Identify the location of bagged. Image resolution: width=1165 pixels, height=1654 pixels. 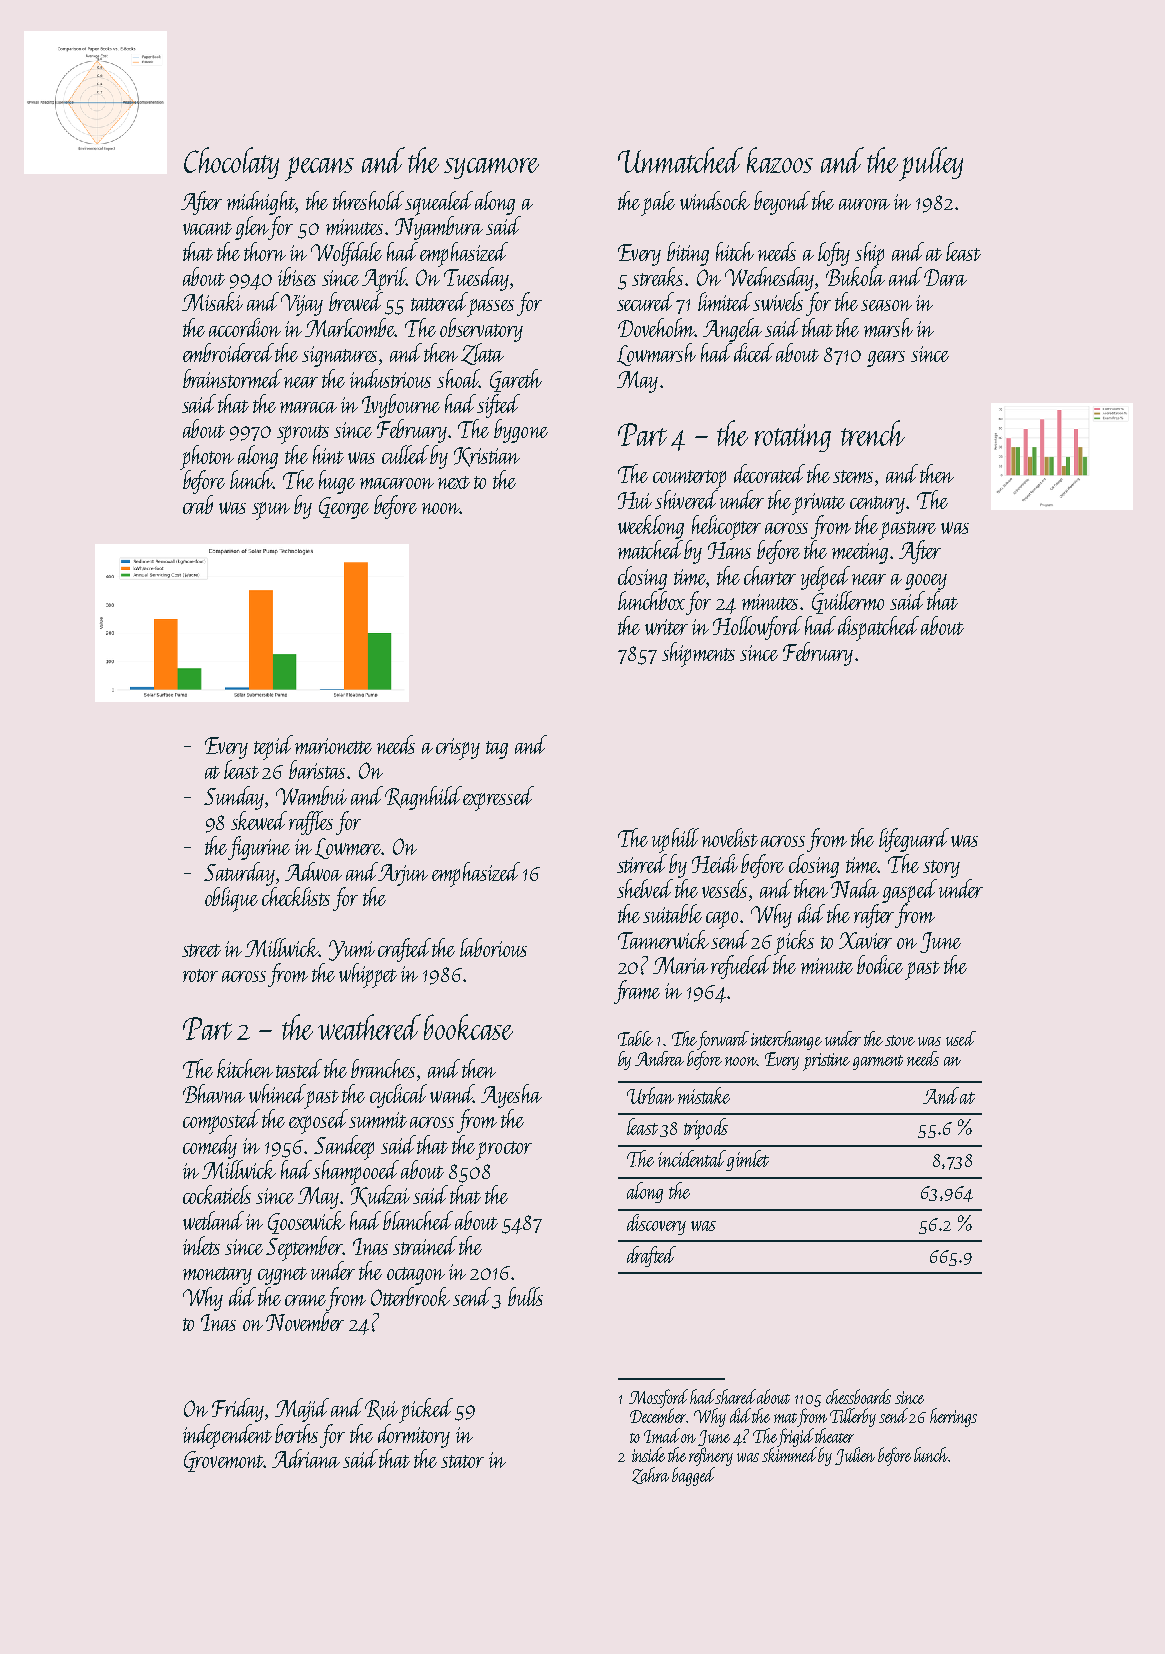
(693, 1476).
